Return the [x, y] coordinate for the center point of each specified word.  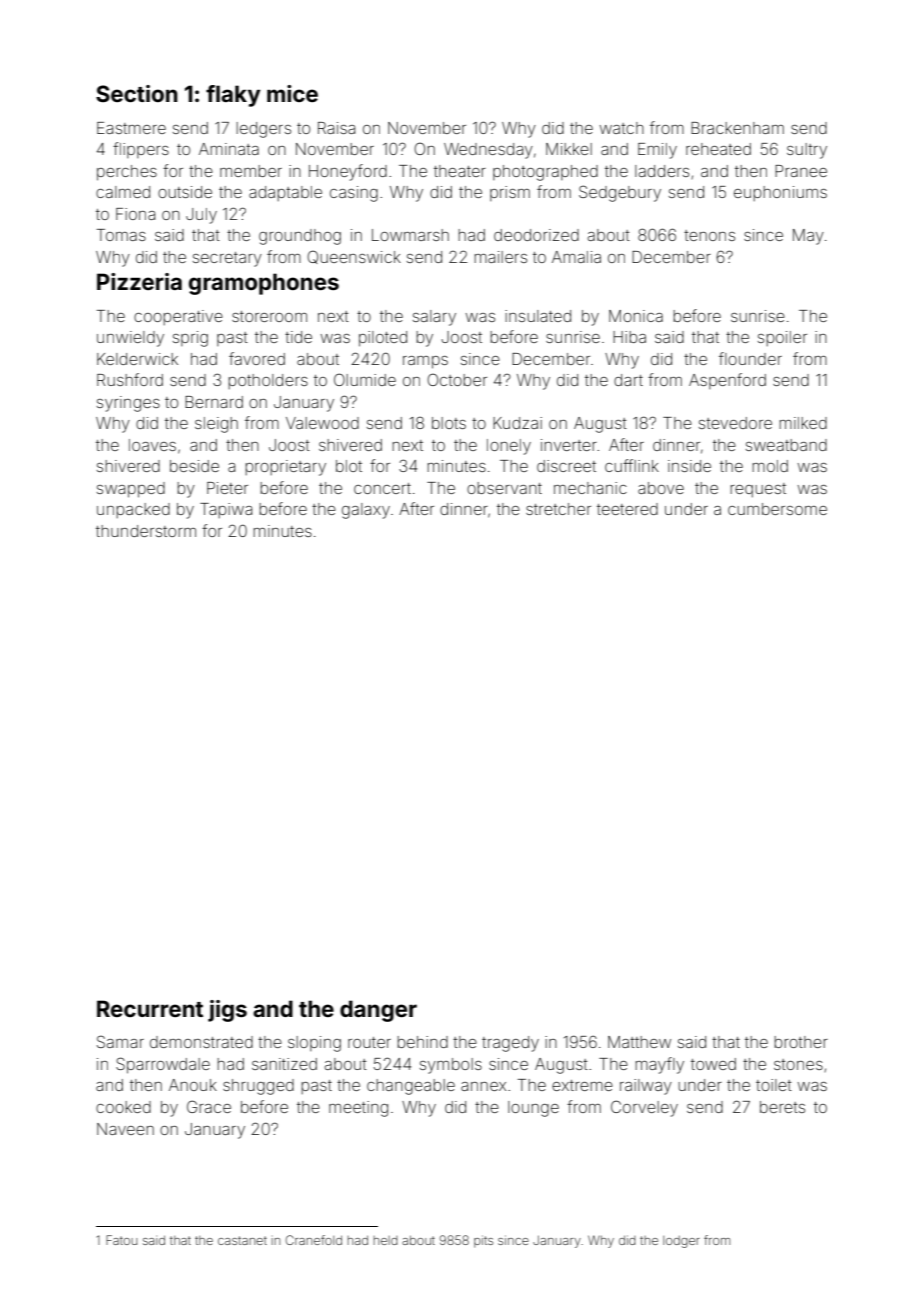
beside [194, 466]
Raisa [336, 128]
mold [770, 466]
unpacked [133, 510]
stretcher [558, 509]
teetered [627, 509]
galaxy [366, 511]
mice [292, 93]
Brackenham [737, 128]
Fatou [121, 1240]
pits [483, 1241]
